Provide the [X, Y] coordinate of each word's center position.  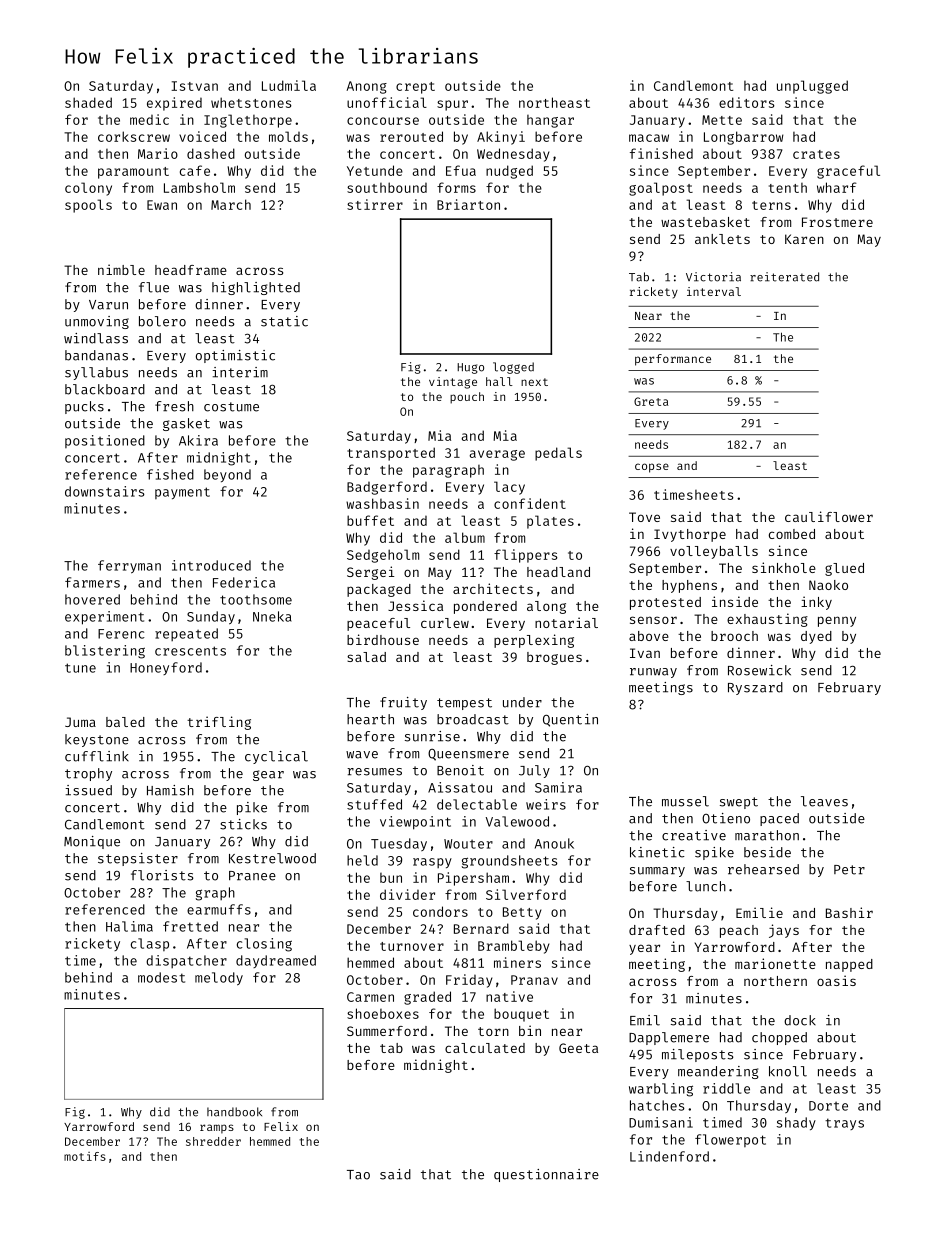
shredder [213, 1141]
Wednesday [513, 155]
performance [673, 360]
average [497, 455]
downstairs [105, 491]
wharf [837, 187]
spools [88, 206]
